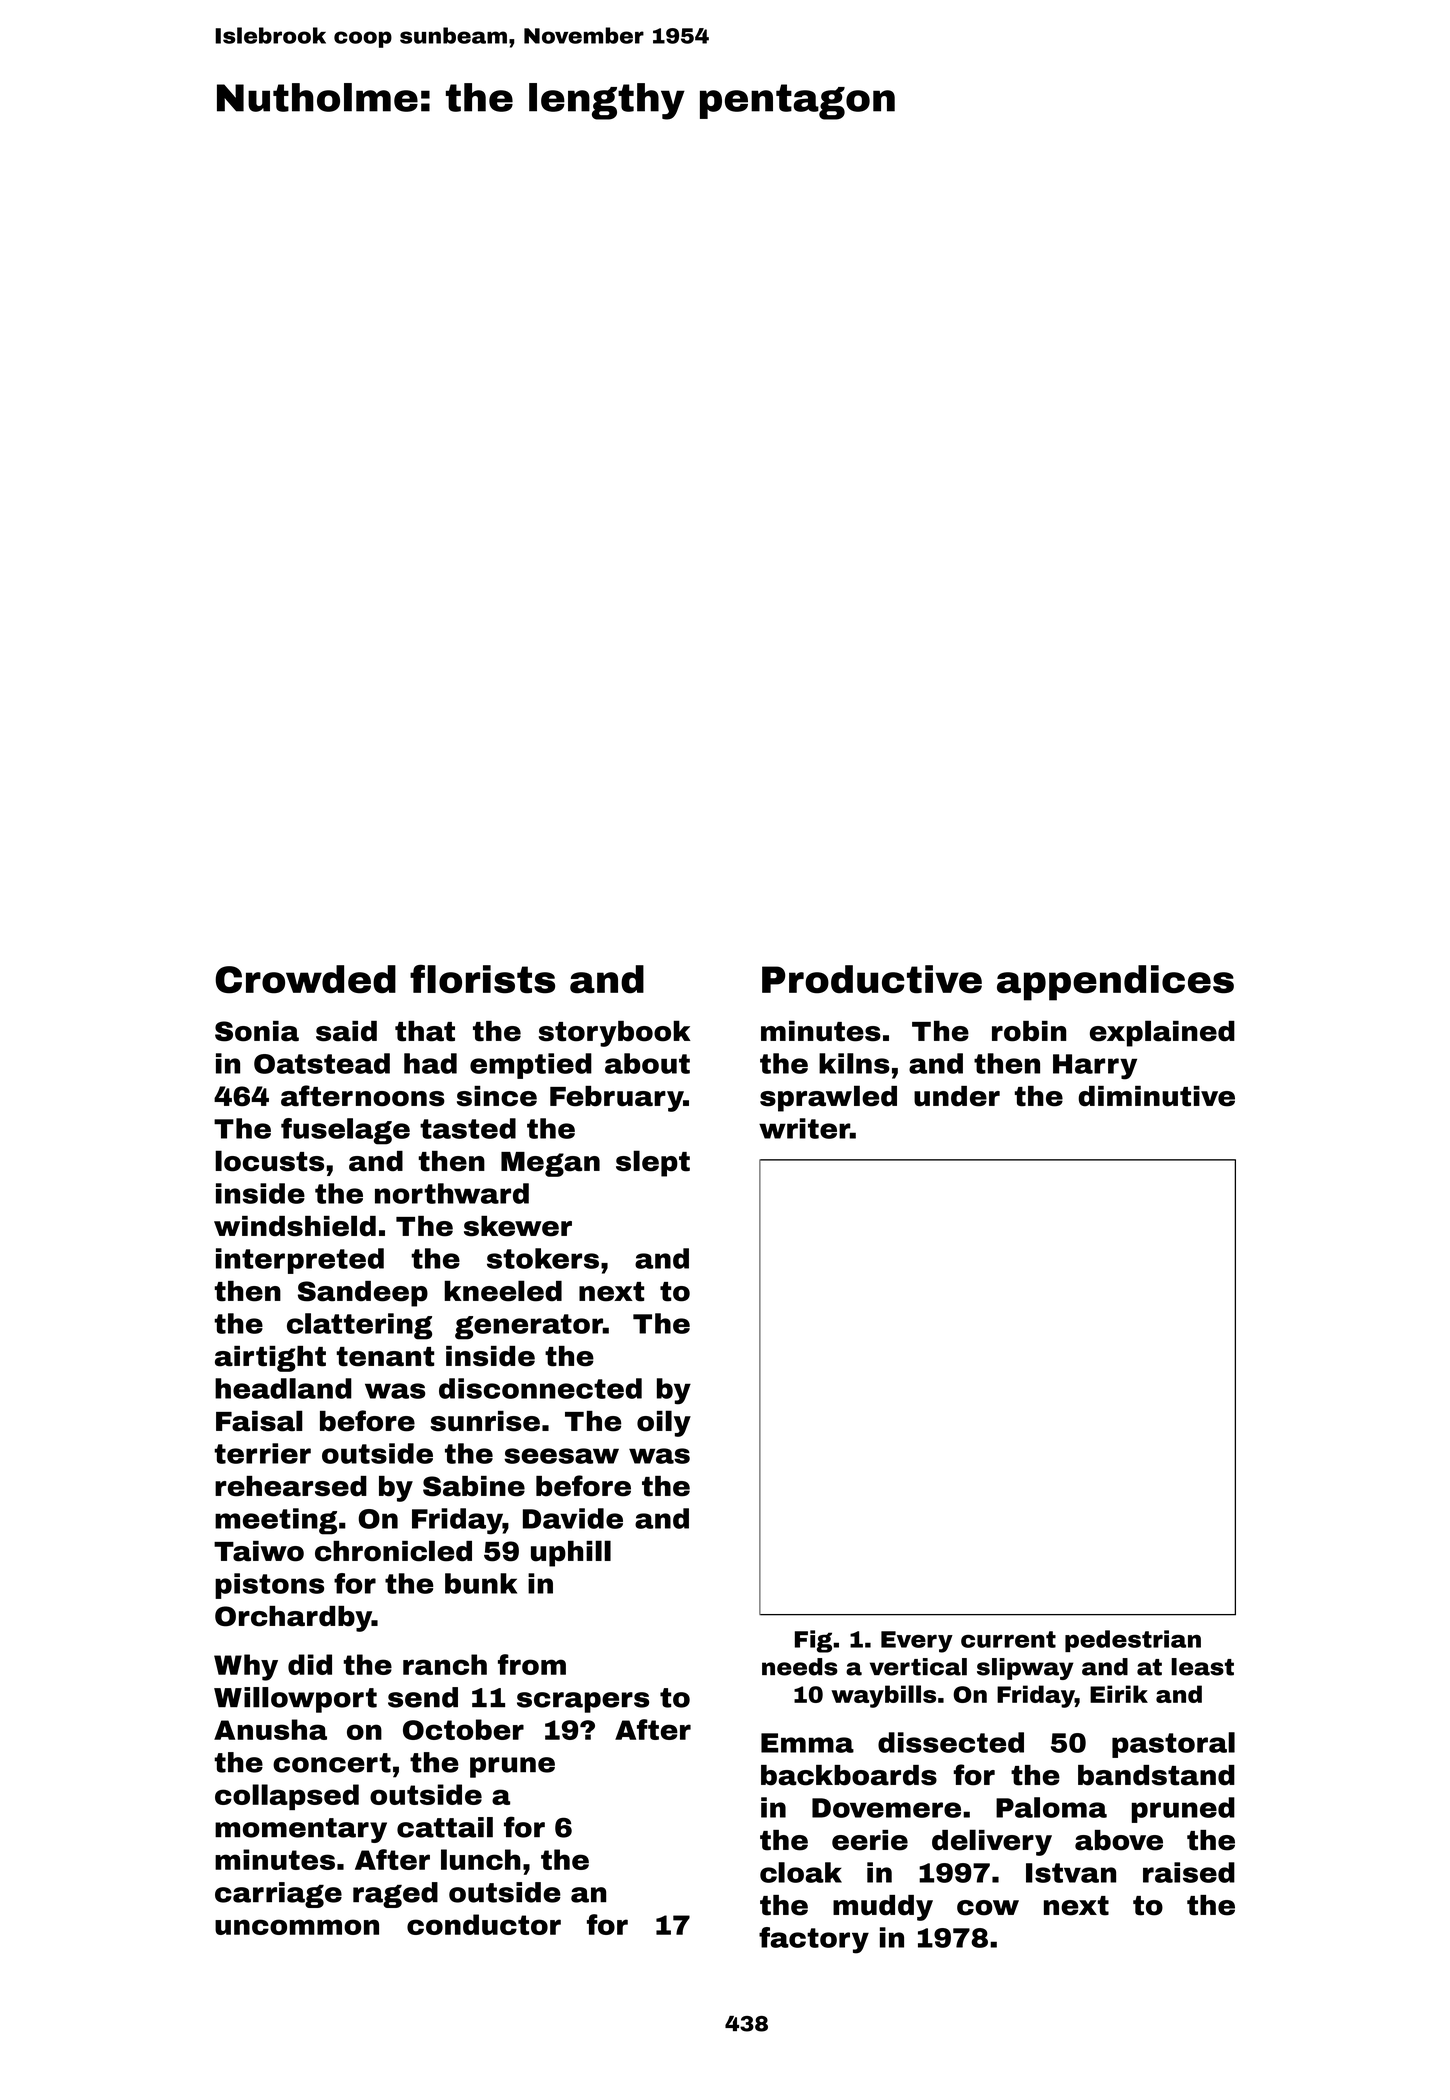 The height and width of the image is (2100, 1450). What do you see at coordinates (1156, 1096) in the image?
I see `diminutive` at bounding box center [1156, 1096].
